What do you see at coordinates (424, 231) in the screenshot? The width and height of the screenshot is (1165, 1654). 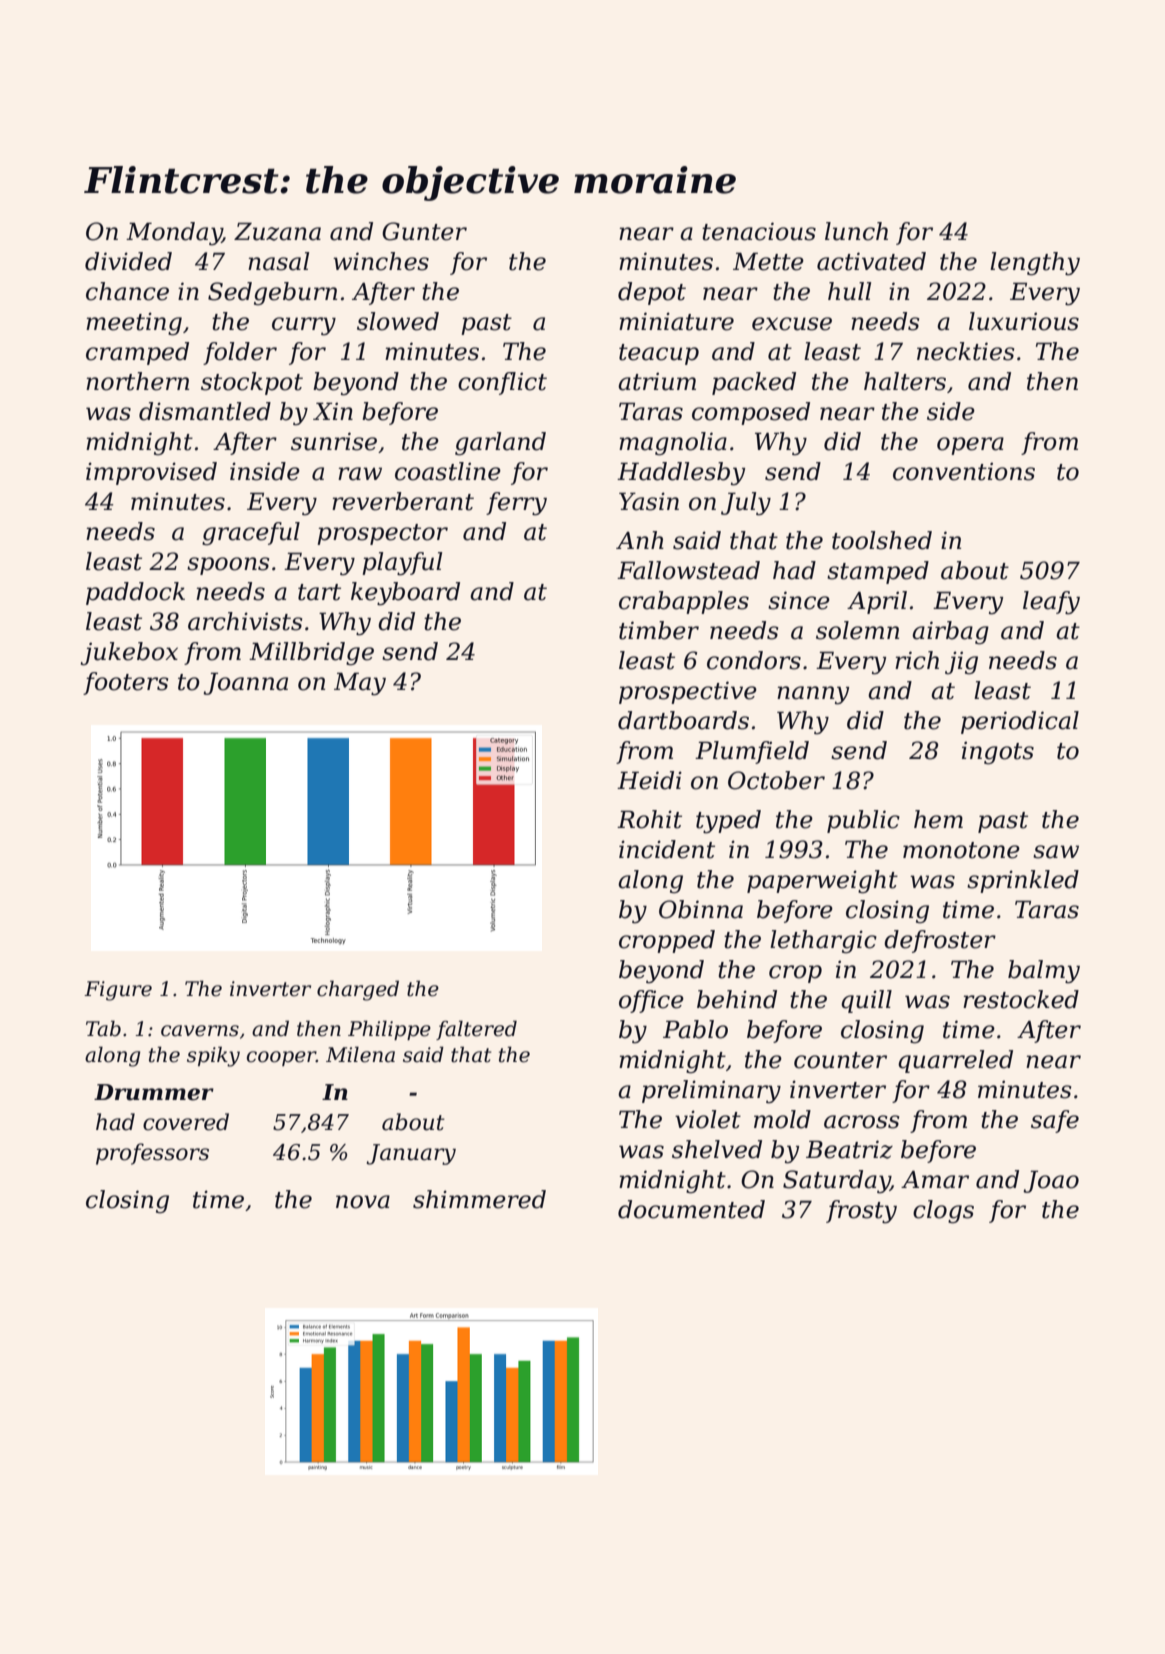 I see `Gunter` at bounding box center [424, 231].
